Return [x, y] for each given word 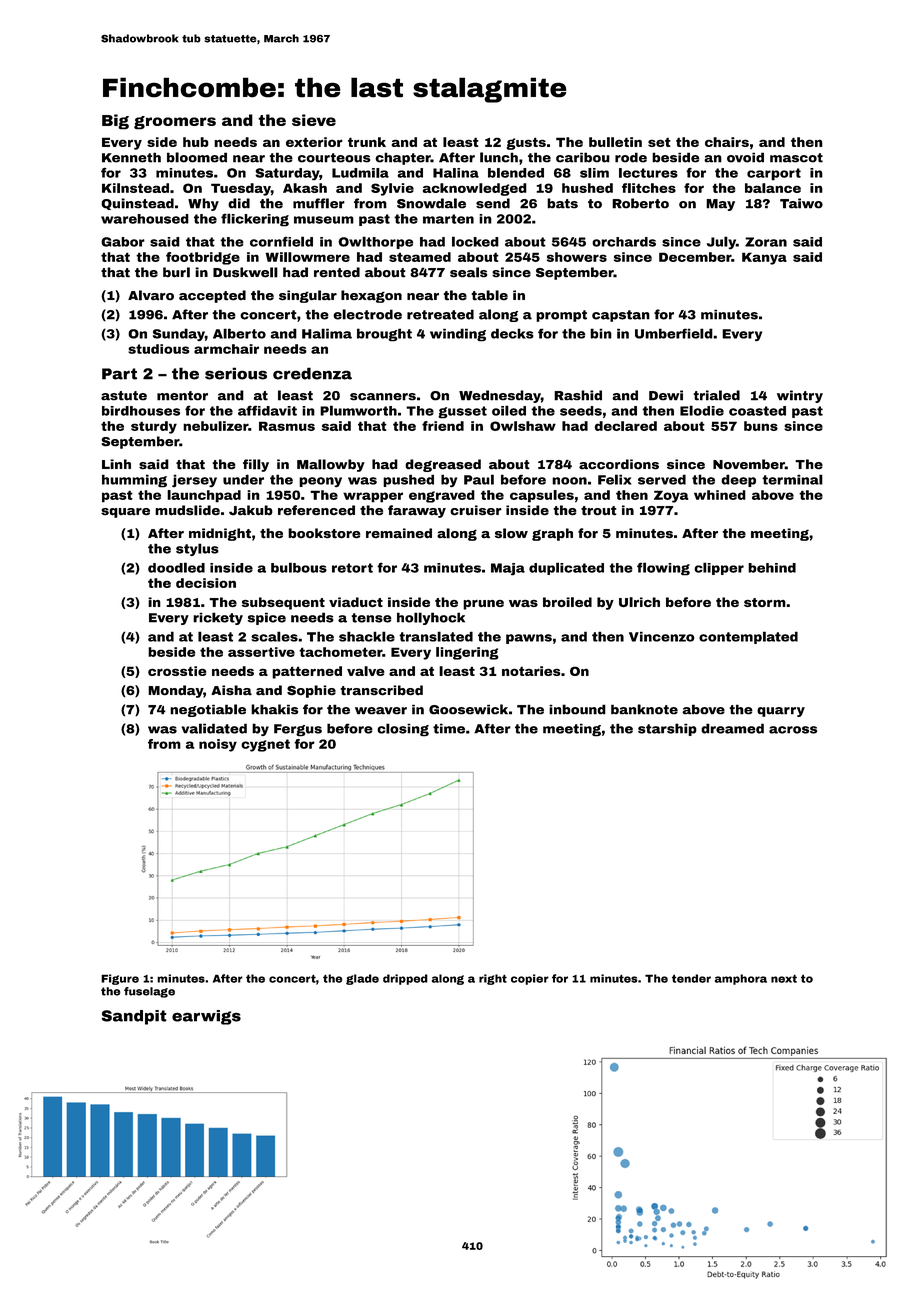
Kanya [764, 258]
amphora [741, 979]
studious [159, 349]
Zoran [766, 242]
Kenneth [131, 157]
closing [403, 730]
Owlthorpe [375, 242]
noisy [218, 745]
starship [667, 729]
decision [206, 583]
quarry [781, 712]
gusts [526, 143]
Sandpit [134, 1017]
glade [362, 979]
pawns [529, 639]
